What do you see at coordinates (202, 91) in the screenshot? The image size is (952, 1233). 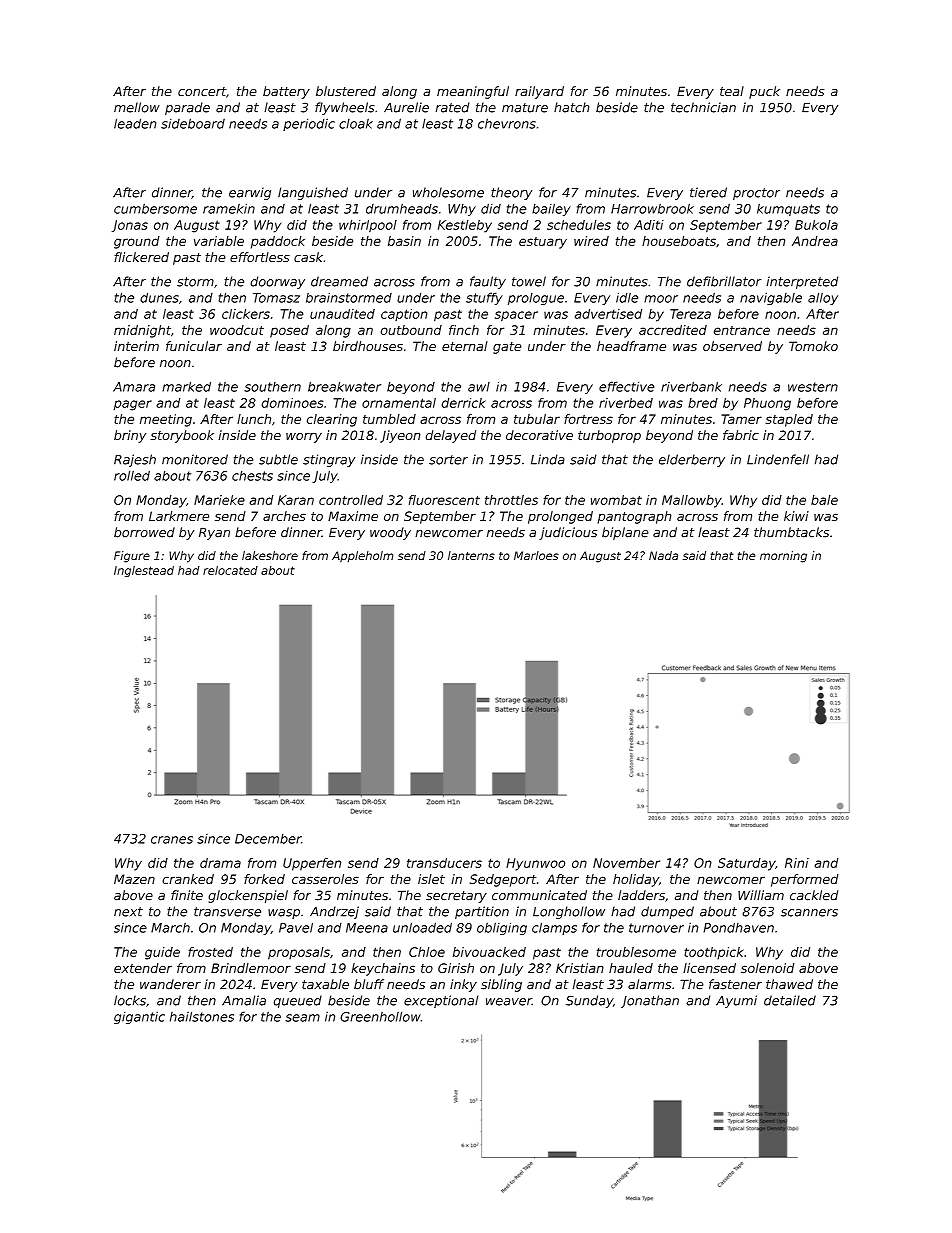 I see `concert` at bounding box center [202, 91].
